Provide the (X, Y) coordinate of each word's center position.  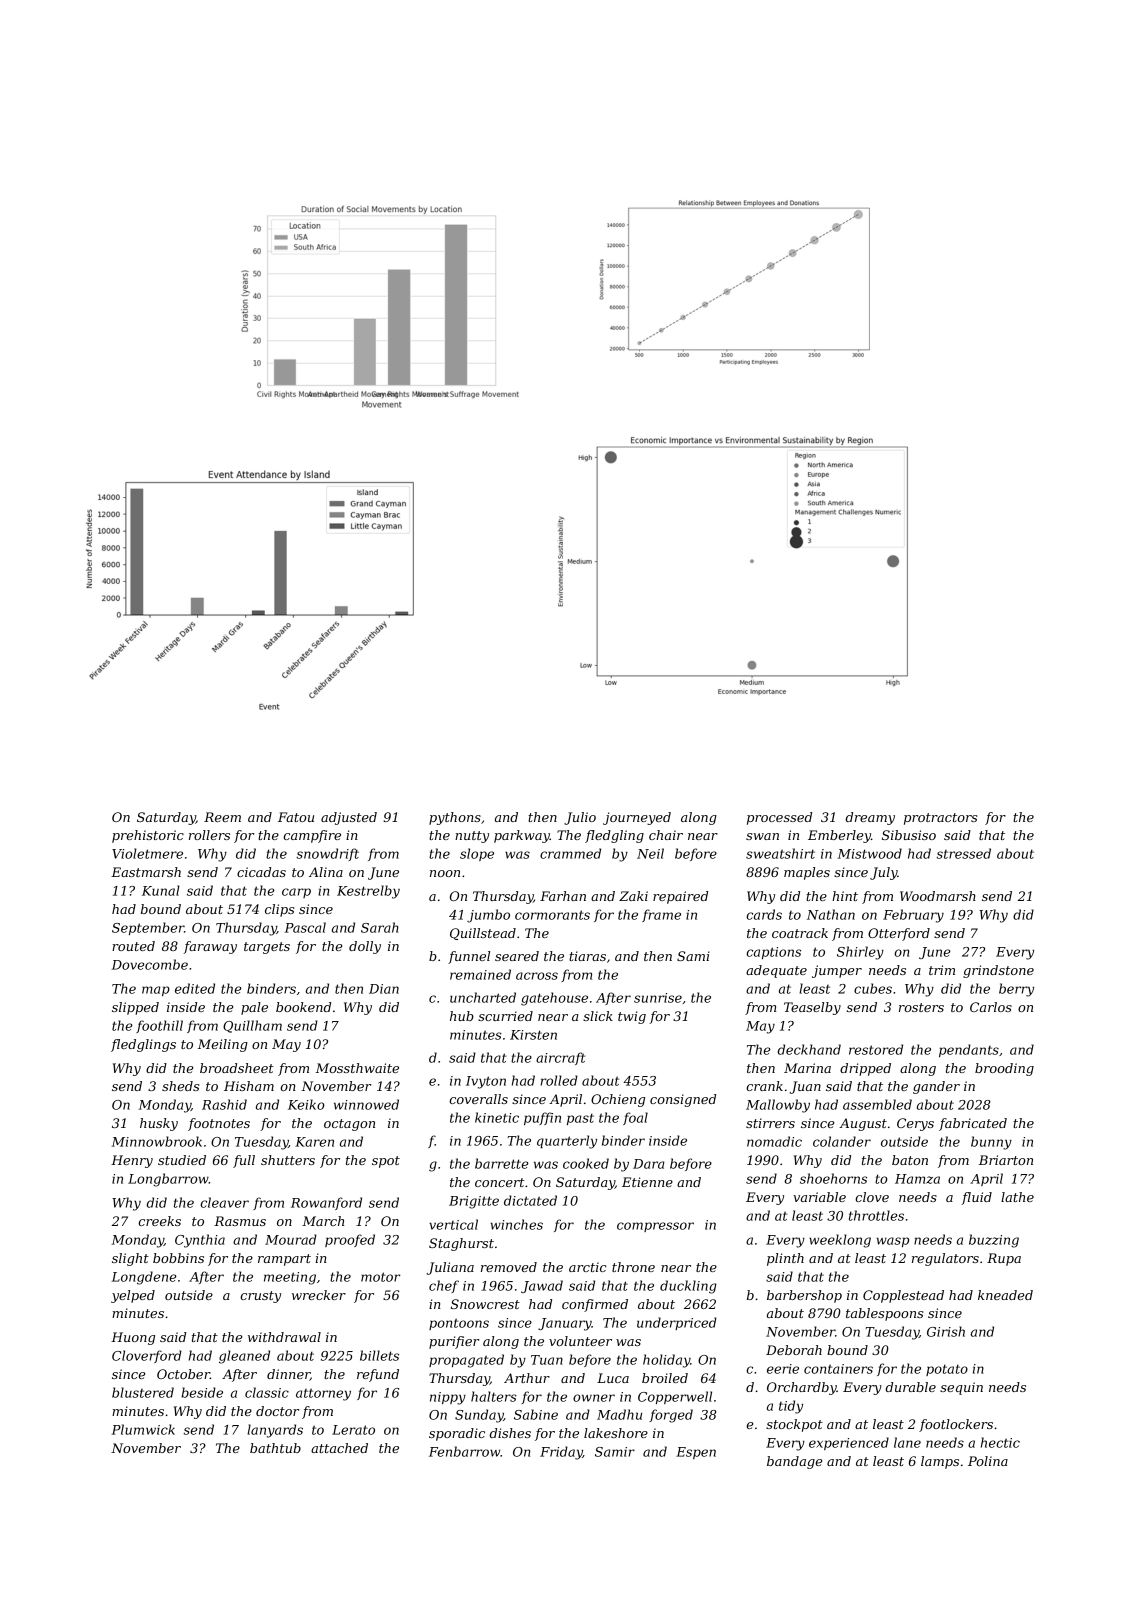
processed (779, 818)
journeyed (637, 818)
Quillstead (483, 934)
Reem (222, 817)
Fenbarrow (464, 1451)
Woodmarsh (938, 896)
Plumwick (143, 1429)
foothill (159, 1026)
